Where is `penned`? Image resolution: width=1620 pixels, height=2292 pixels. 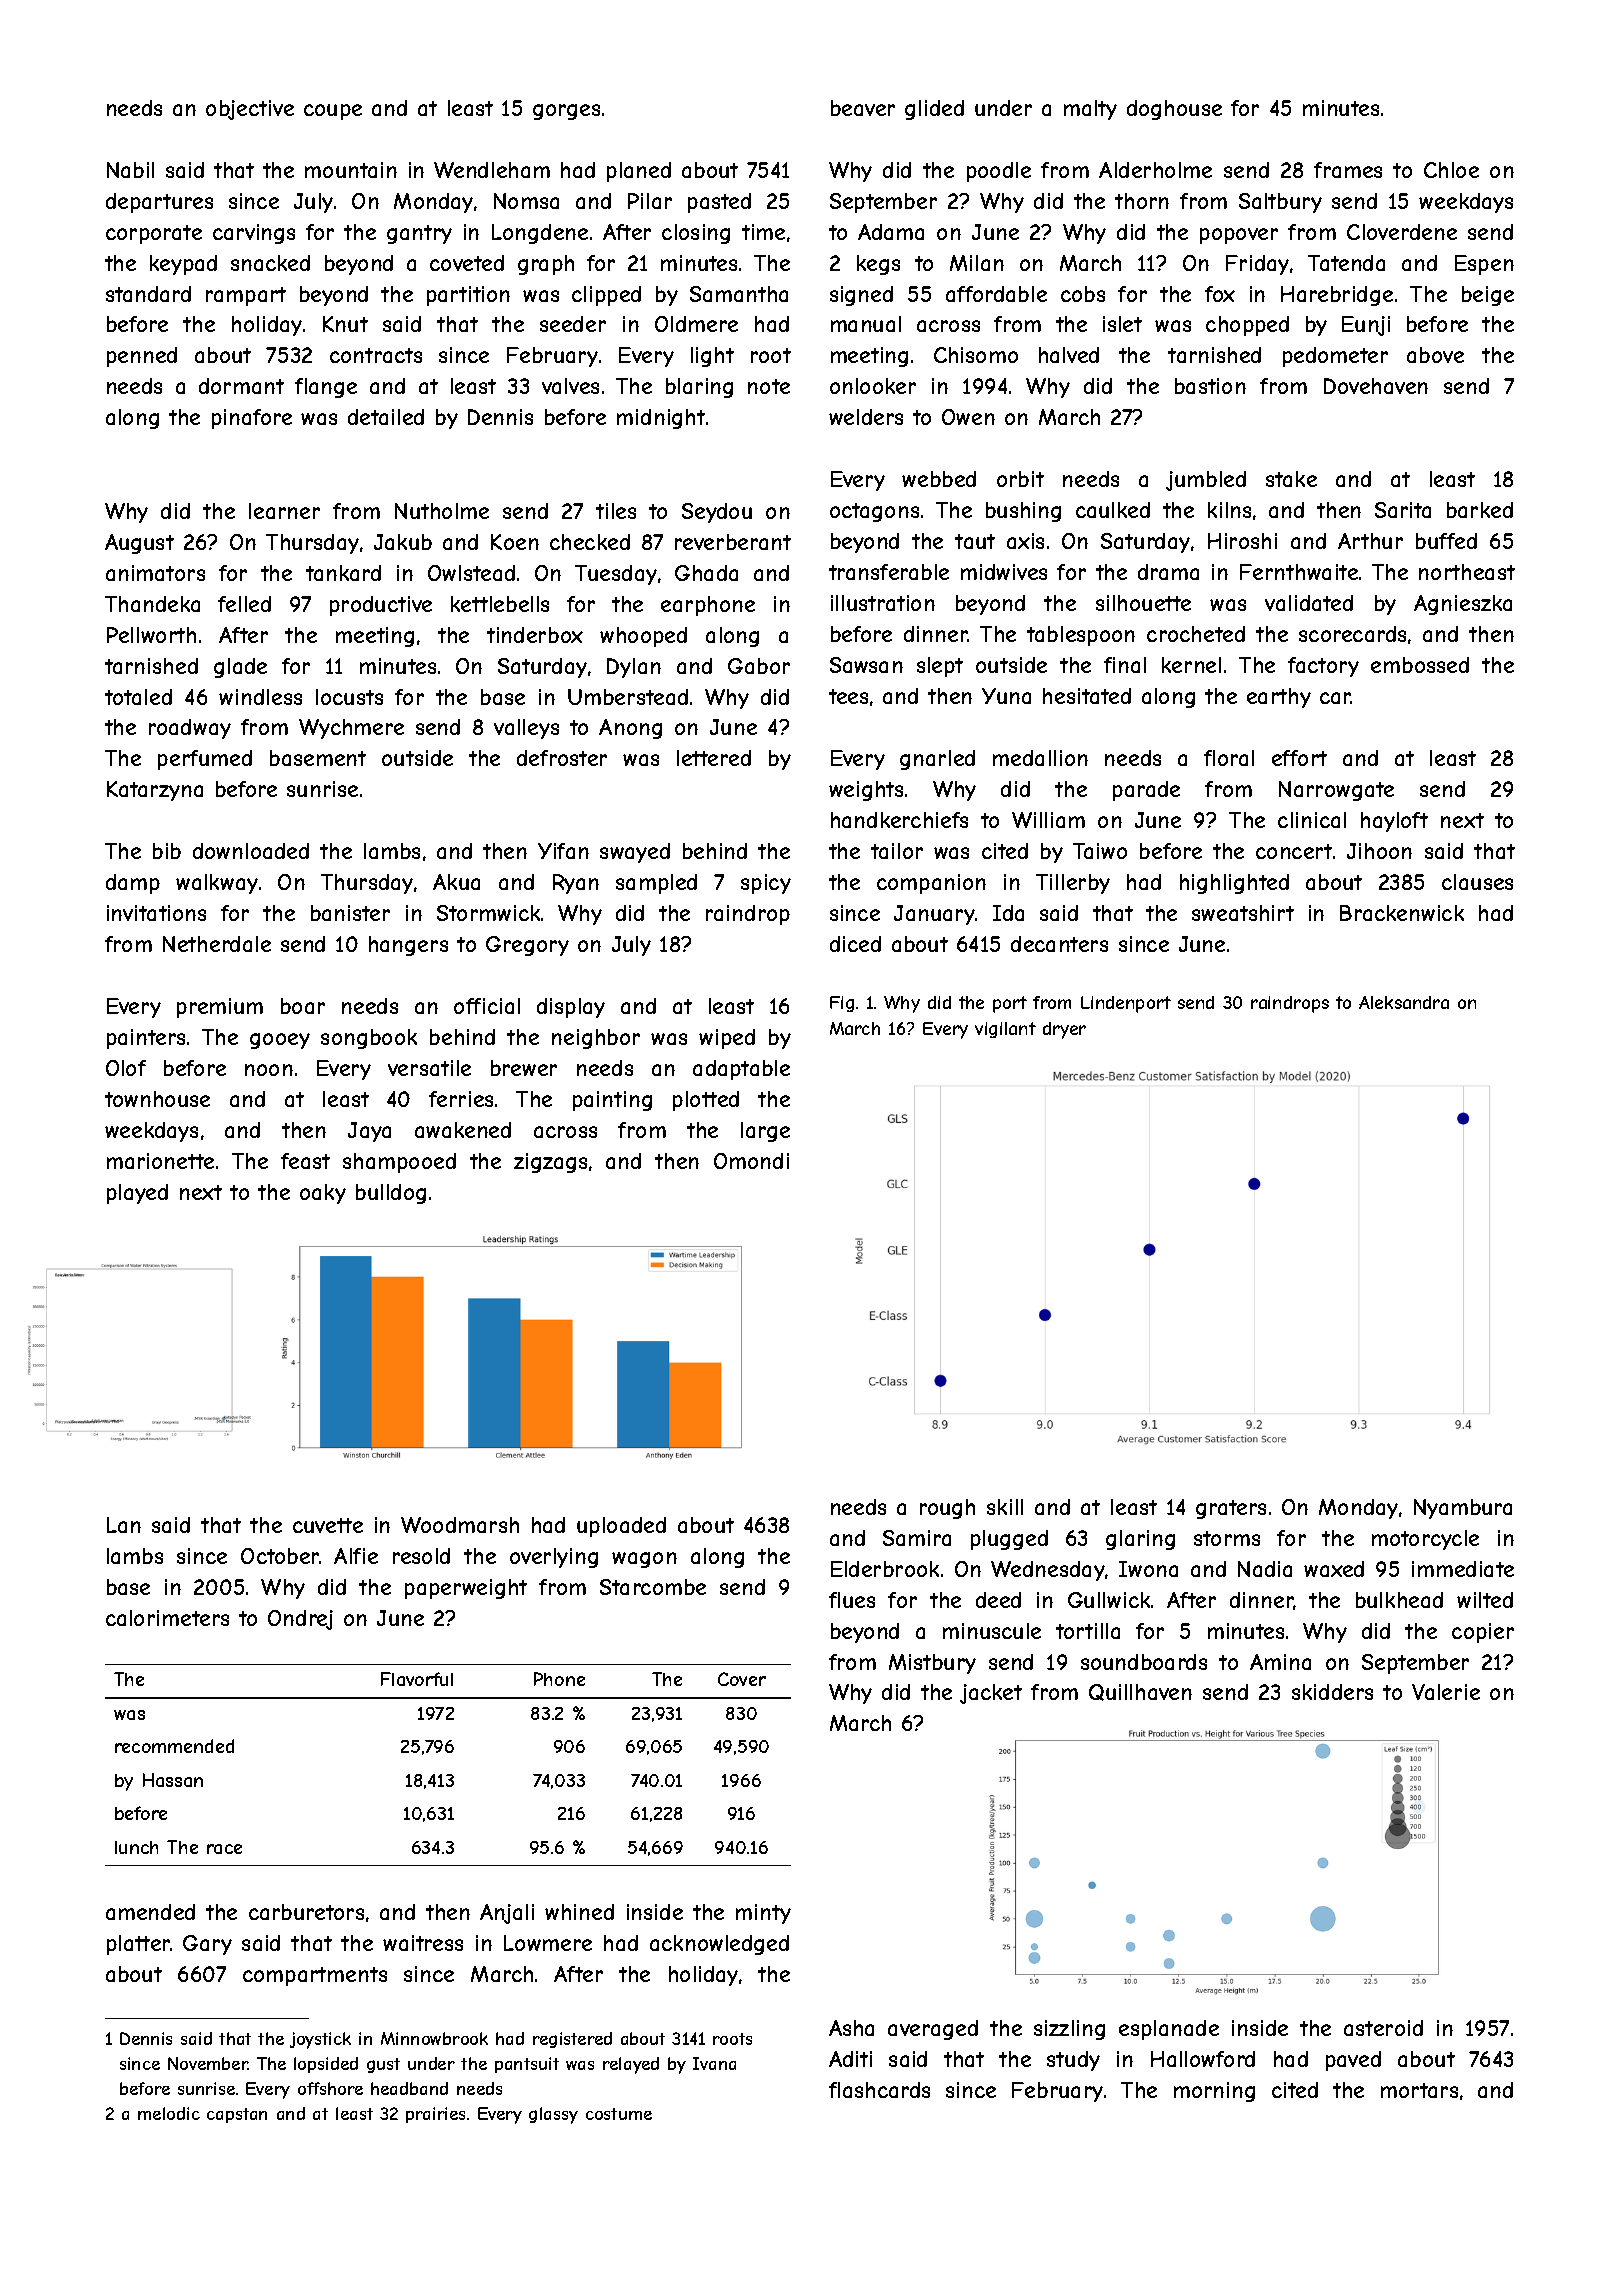
penned is located at coordinates (142, 357).
